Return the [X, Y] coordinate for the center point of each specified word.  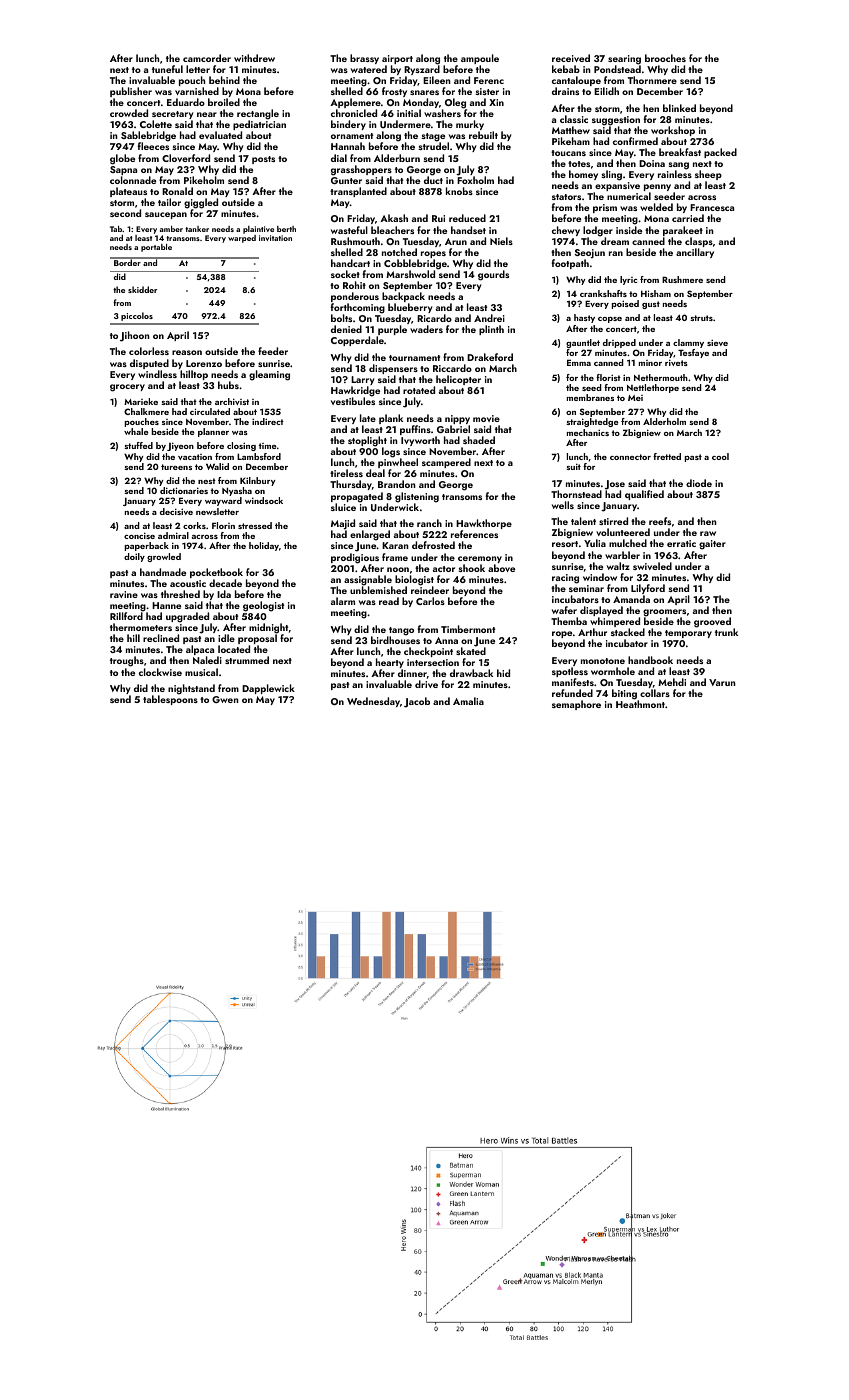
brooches [665, 58]
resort [565, 544]
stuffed [138, 445]
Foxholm [475, 180]
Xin [496, 102]
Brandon [397, 484]
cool [720, 456]
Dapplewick [268, 689]
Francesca [712, 207]
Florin [223, 525]
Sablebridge [148, 137]
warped [242, 239]
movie [486, 418]
